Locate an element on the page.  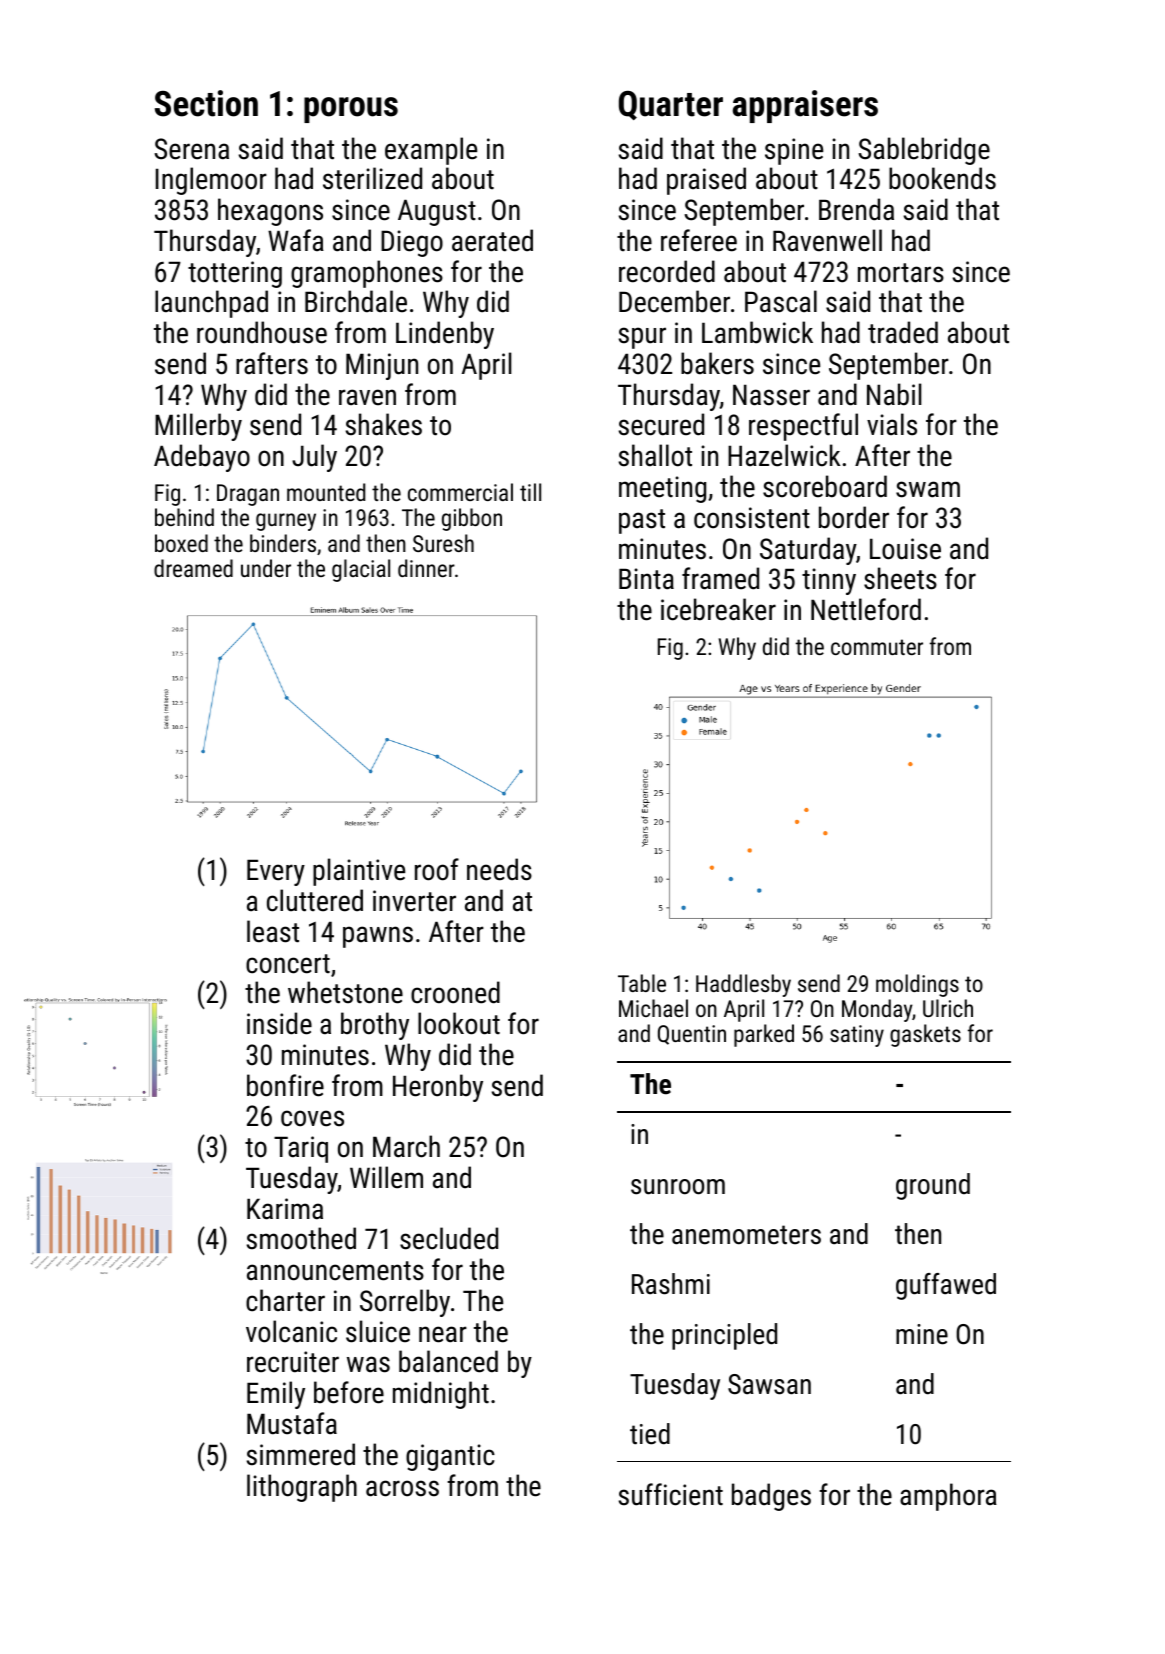
guffawed is located at coordinates (946, 1286).
